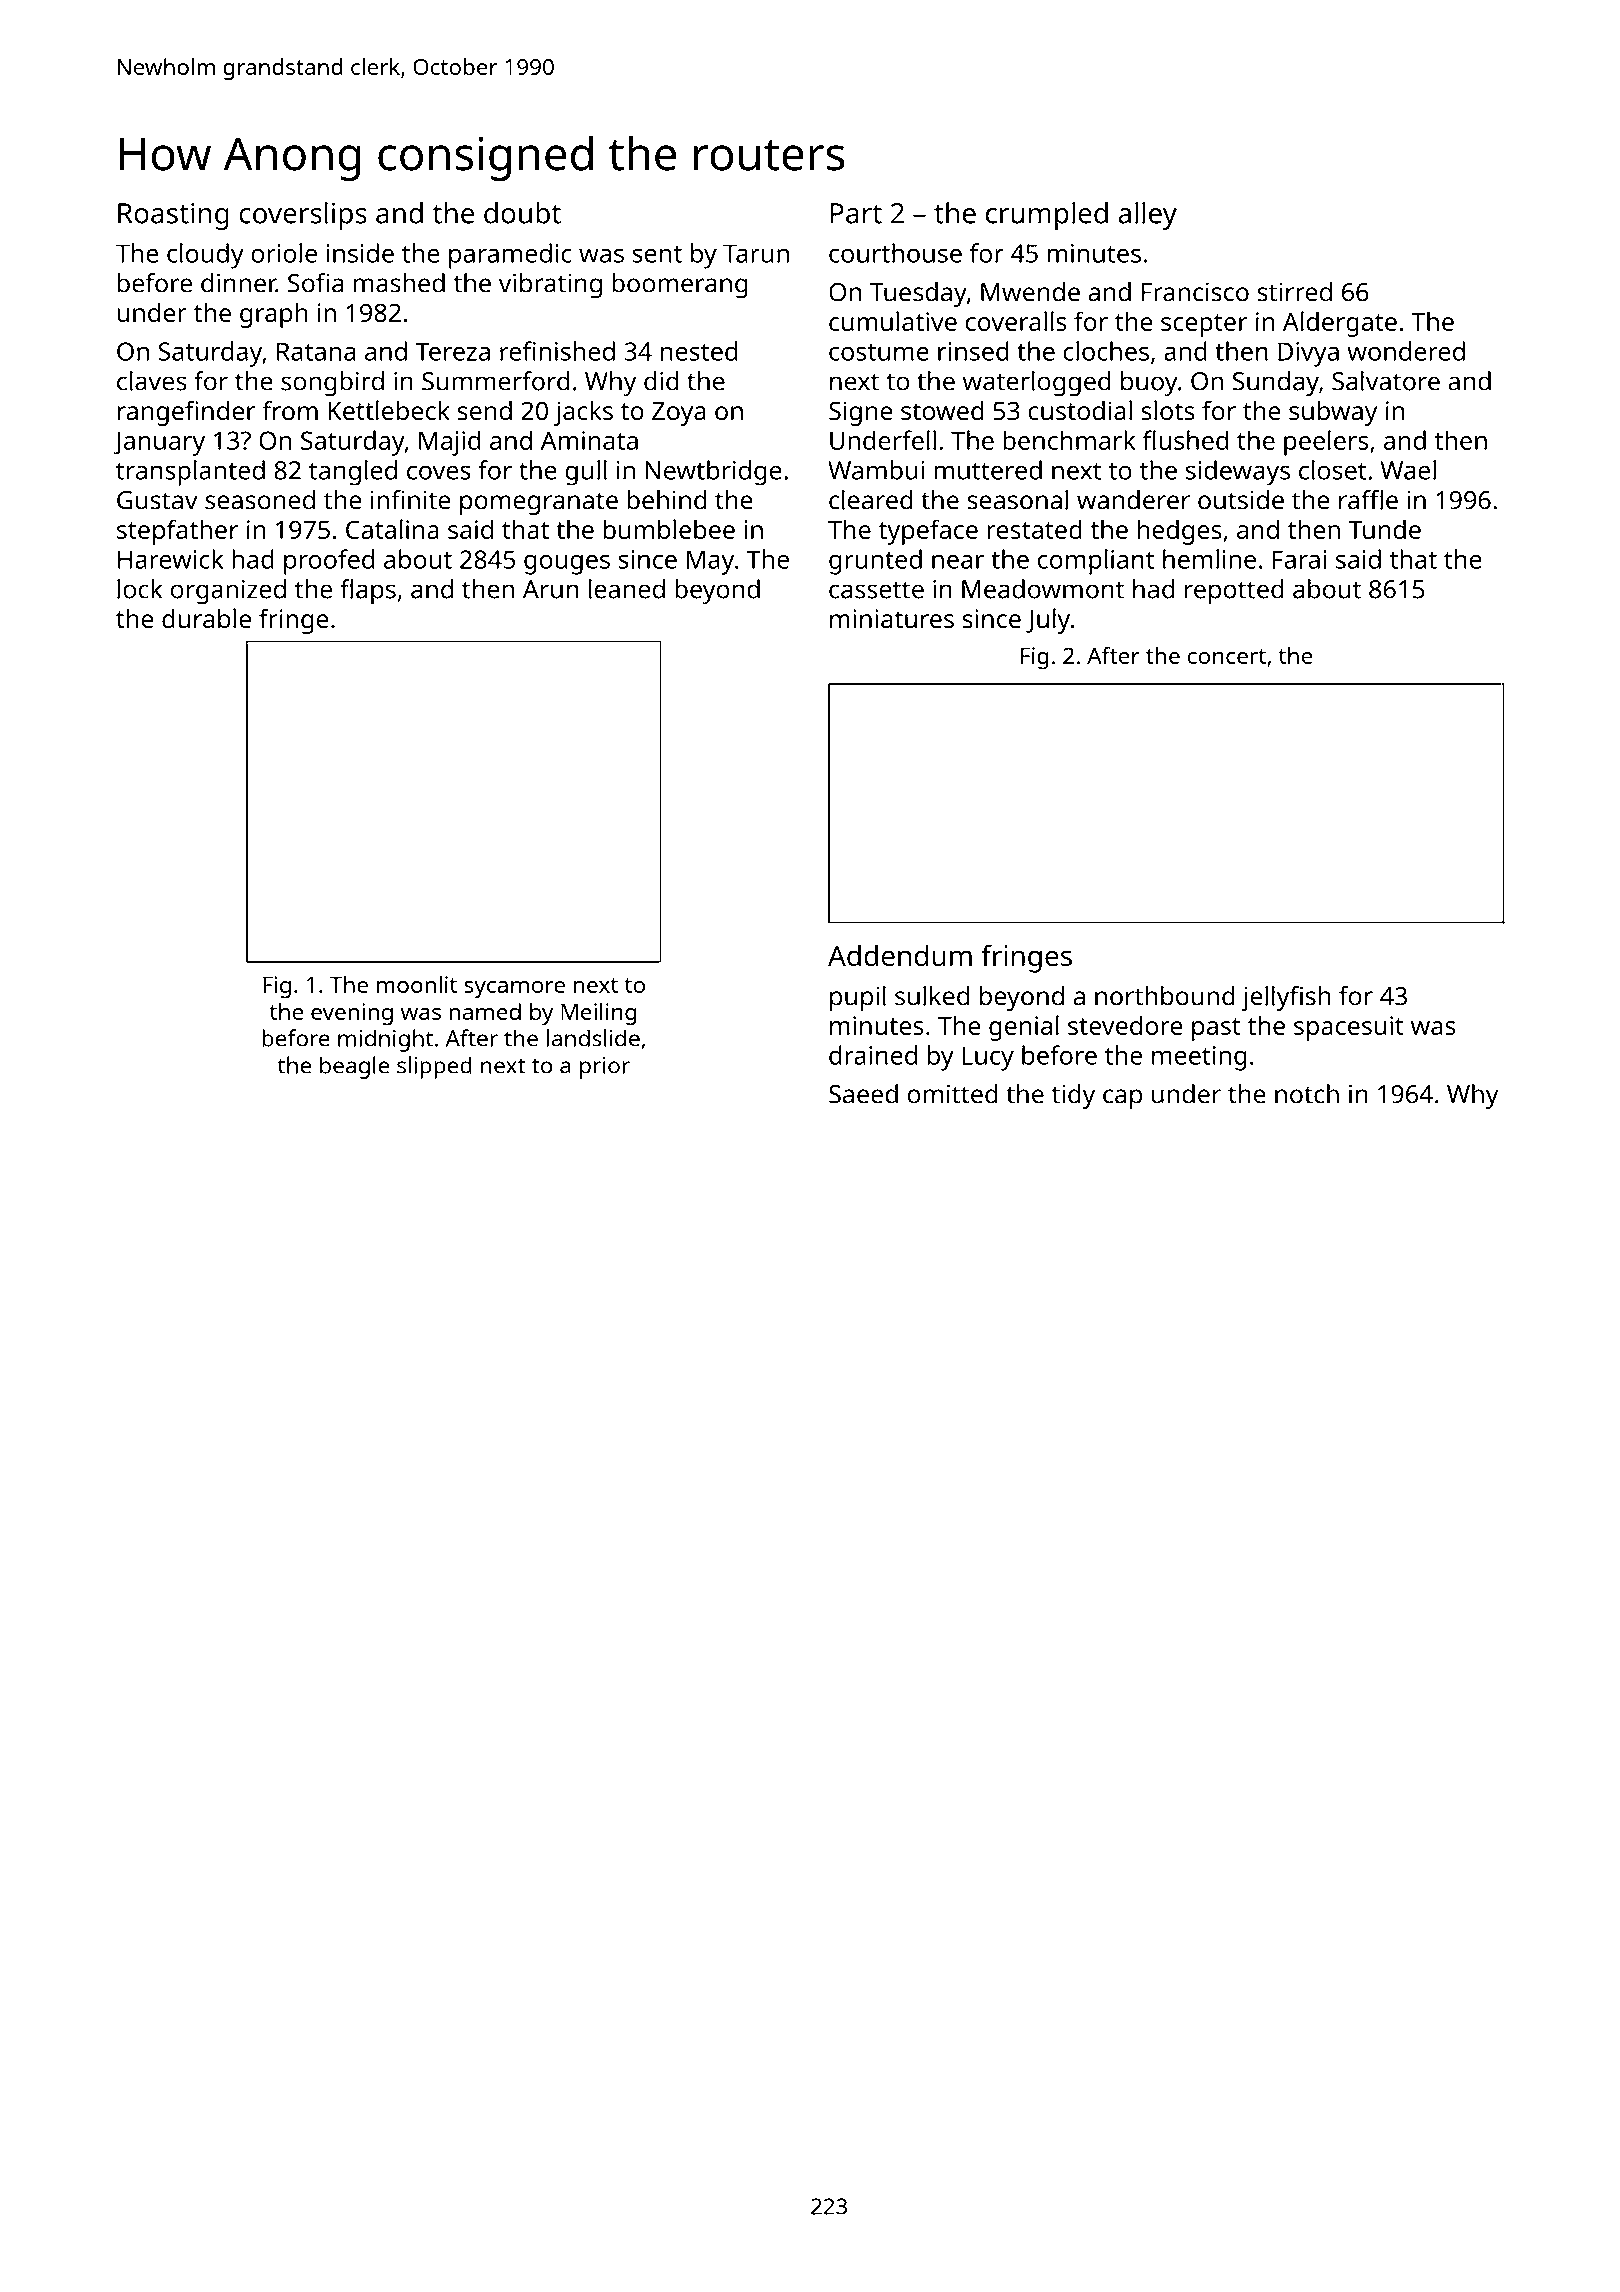  What do you see at coordinates (228, 592) in the screenshot?
I see `organized` at bounding box center [228, 592].
